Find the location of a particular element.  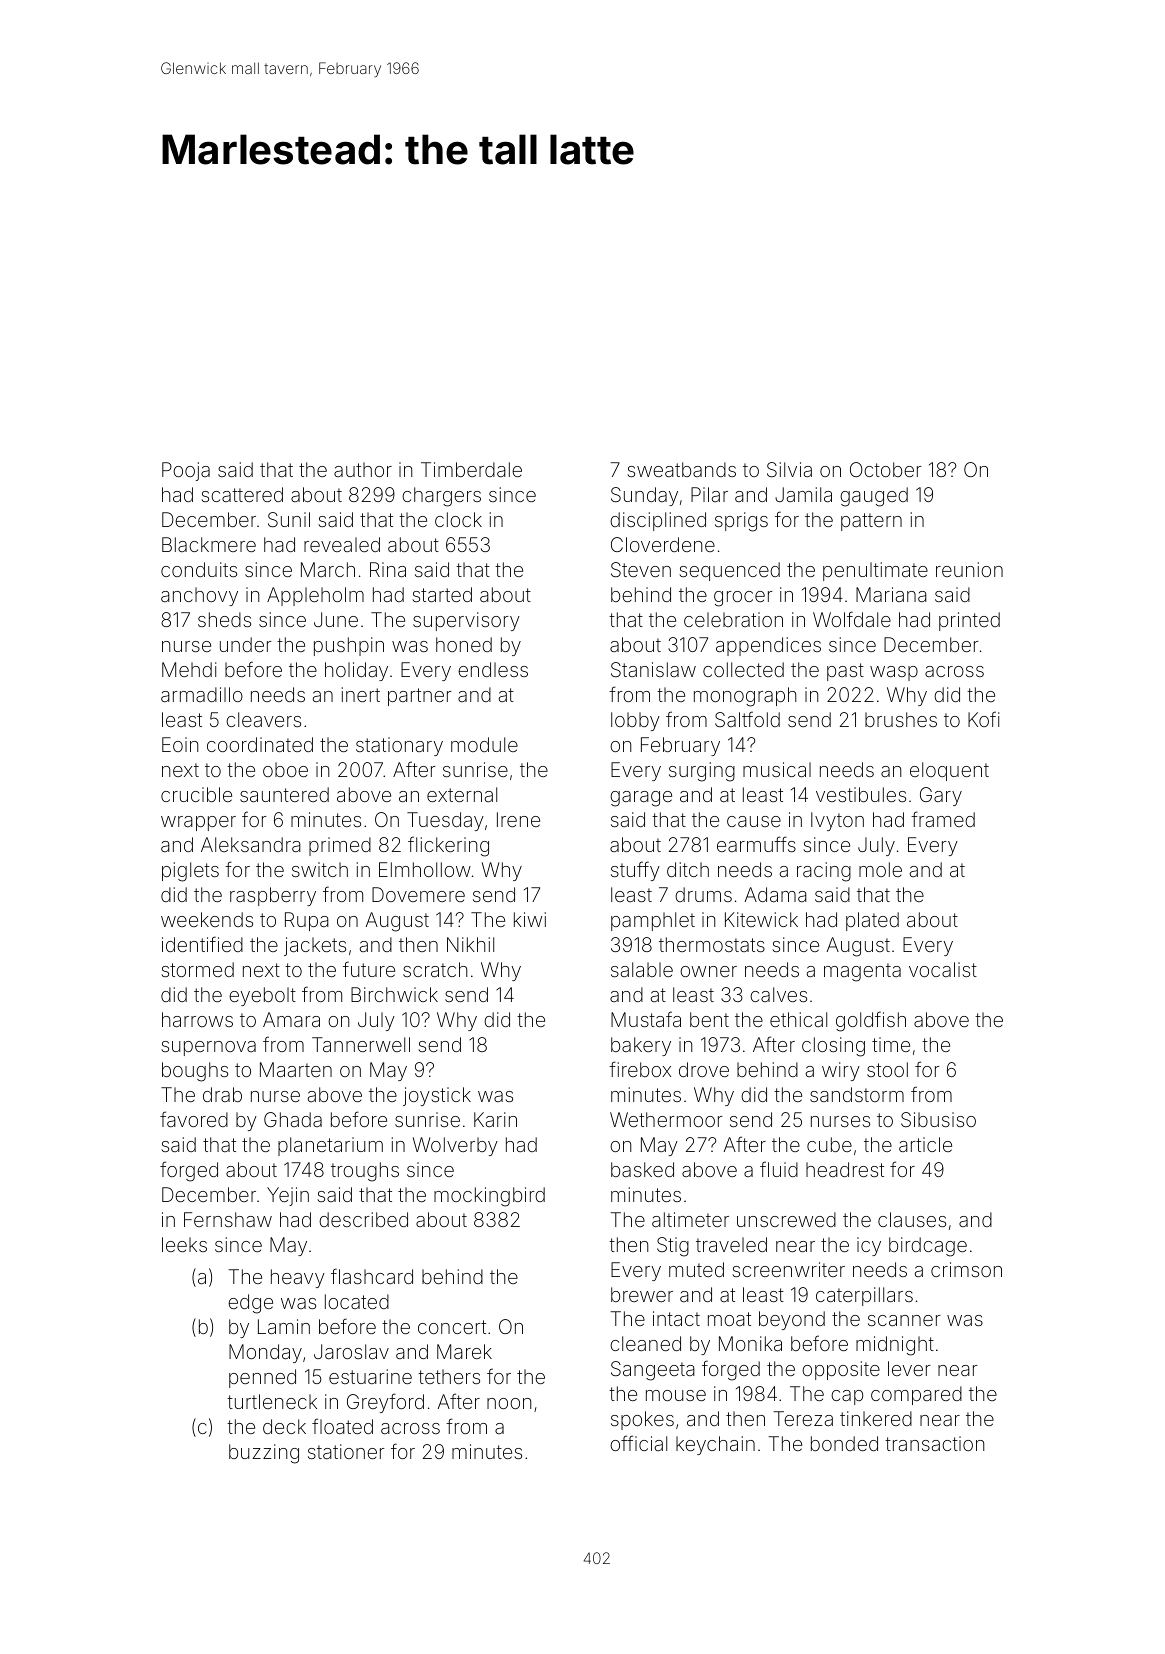

mouse is located at coordinates (676, 1395).
